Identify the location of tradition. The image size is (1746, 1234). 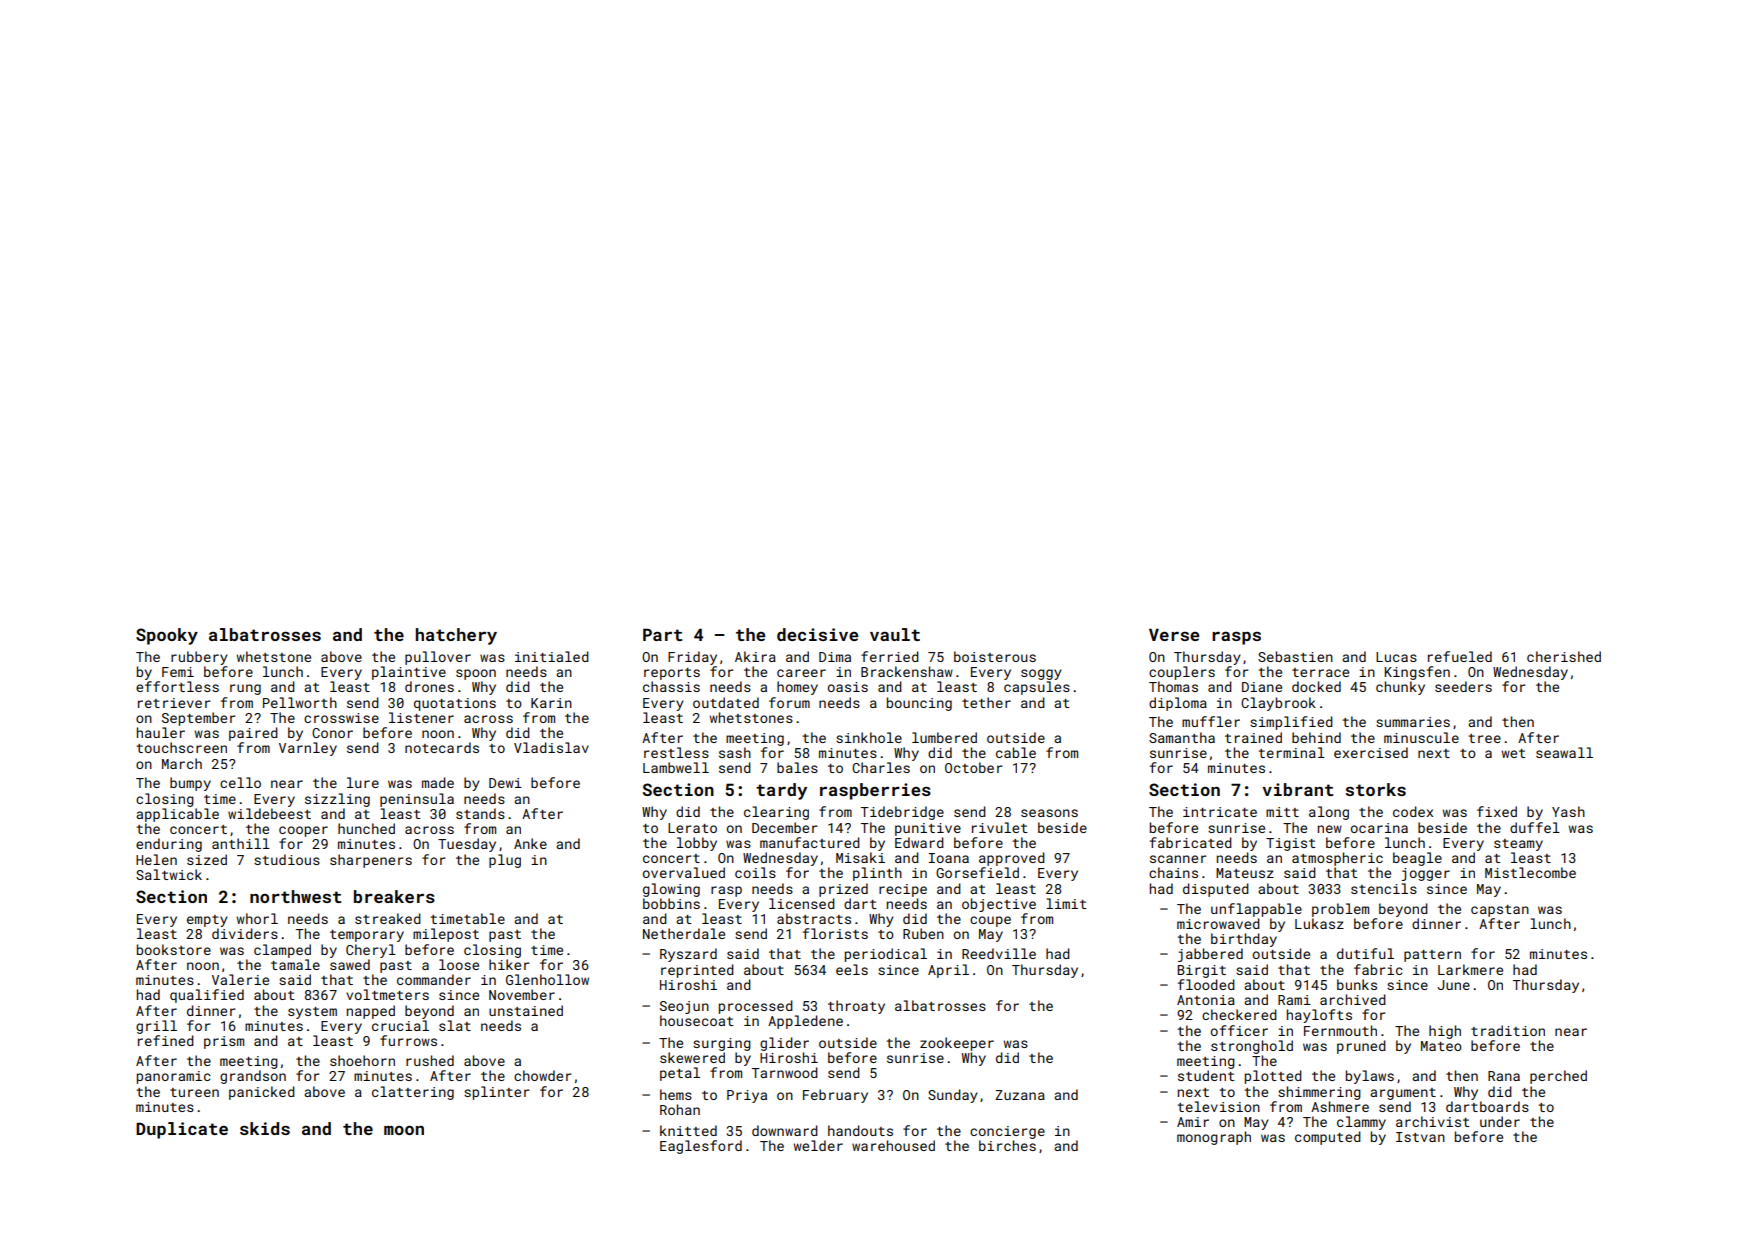
(1508, 1030).
